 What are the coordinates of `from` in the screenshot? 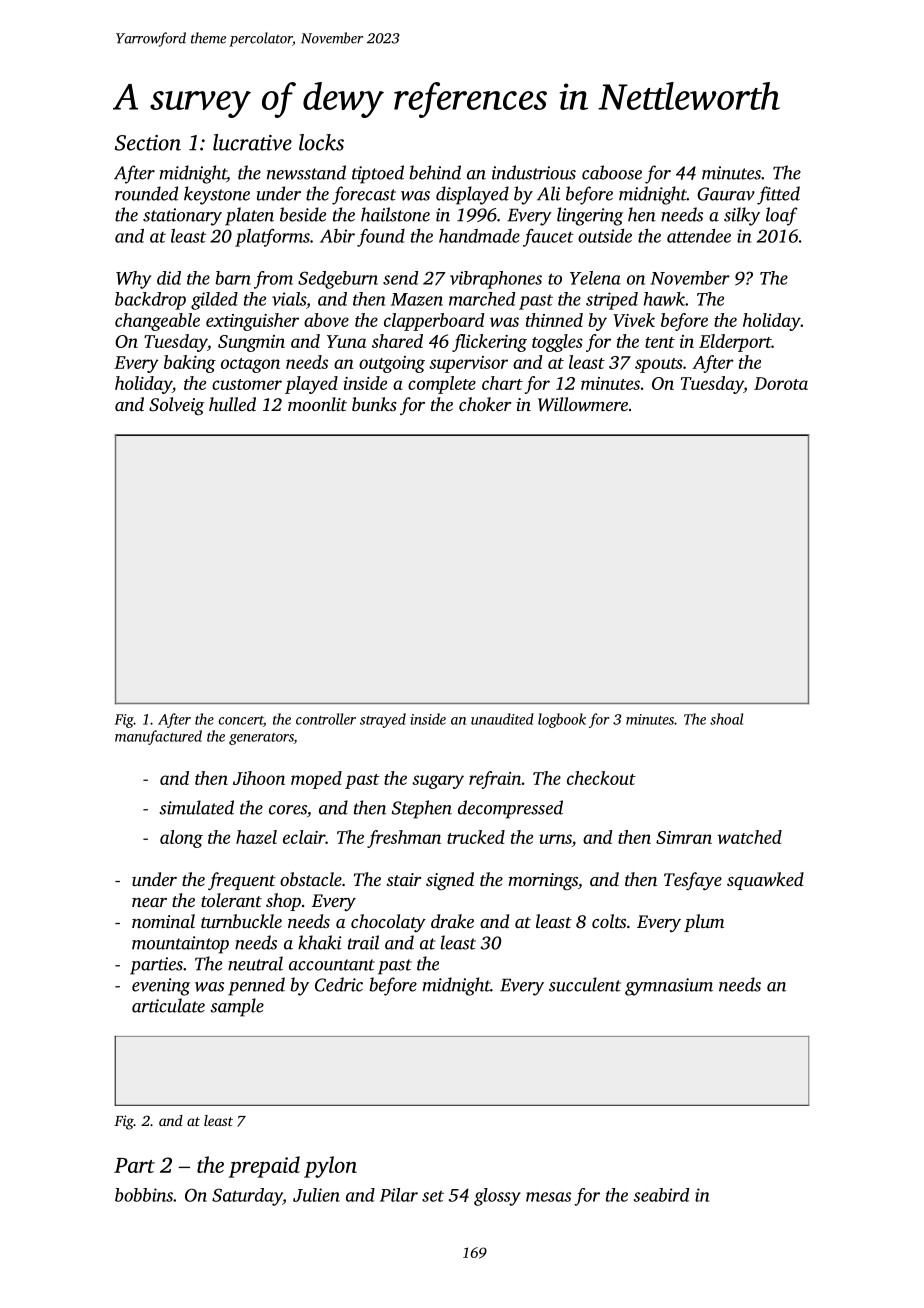 It's located at (273, 280).
